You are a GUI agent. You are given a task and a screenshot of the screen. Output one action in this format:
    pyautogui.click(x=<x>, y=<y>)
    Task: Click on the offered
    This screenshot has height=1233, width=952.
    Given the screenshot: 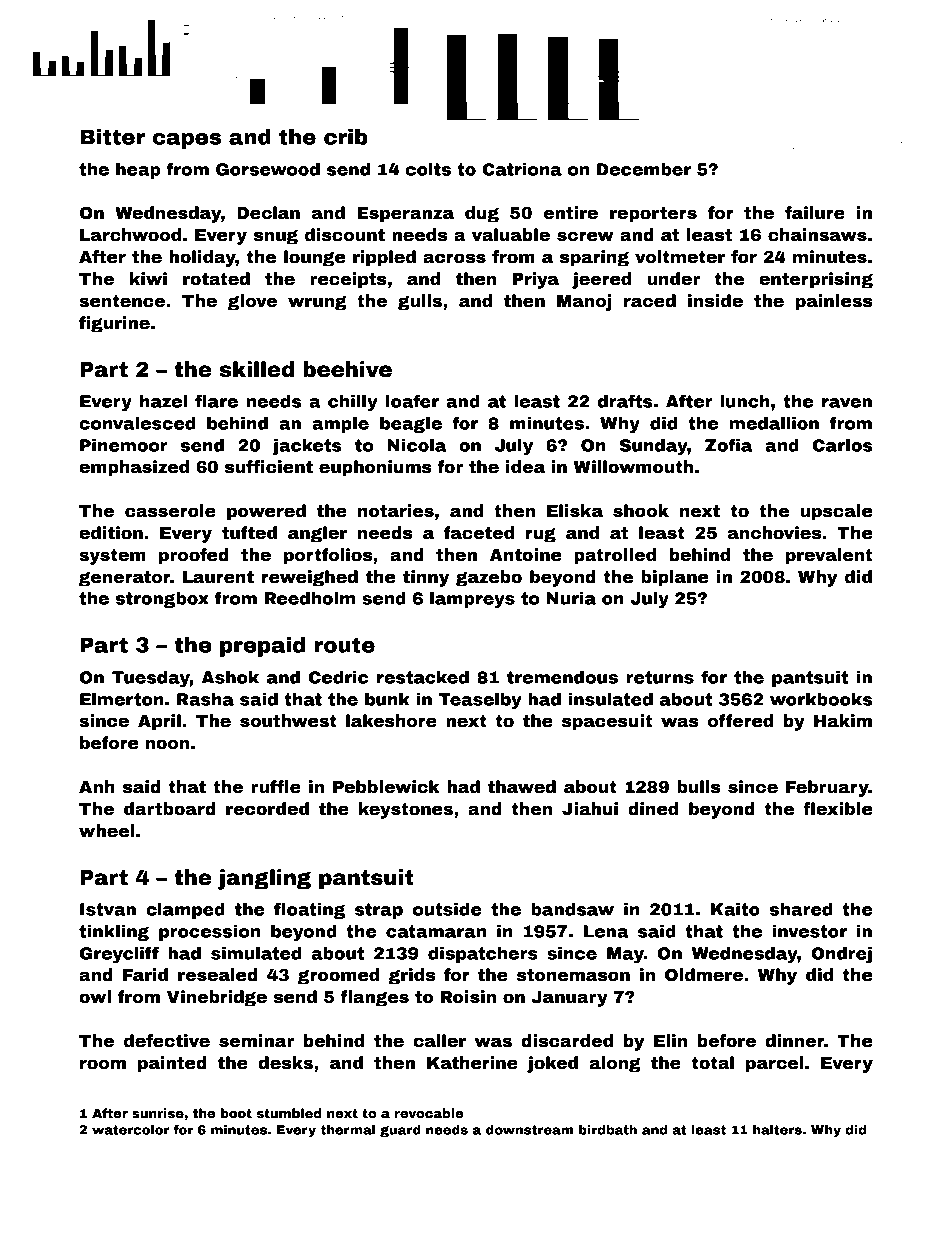 What is the action you would take?
    pyautogui.click(x=740, y=721)
